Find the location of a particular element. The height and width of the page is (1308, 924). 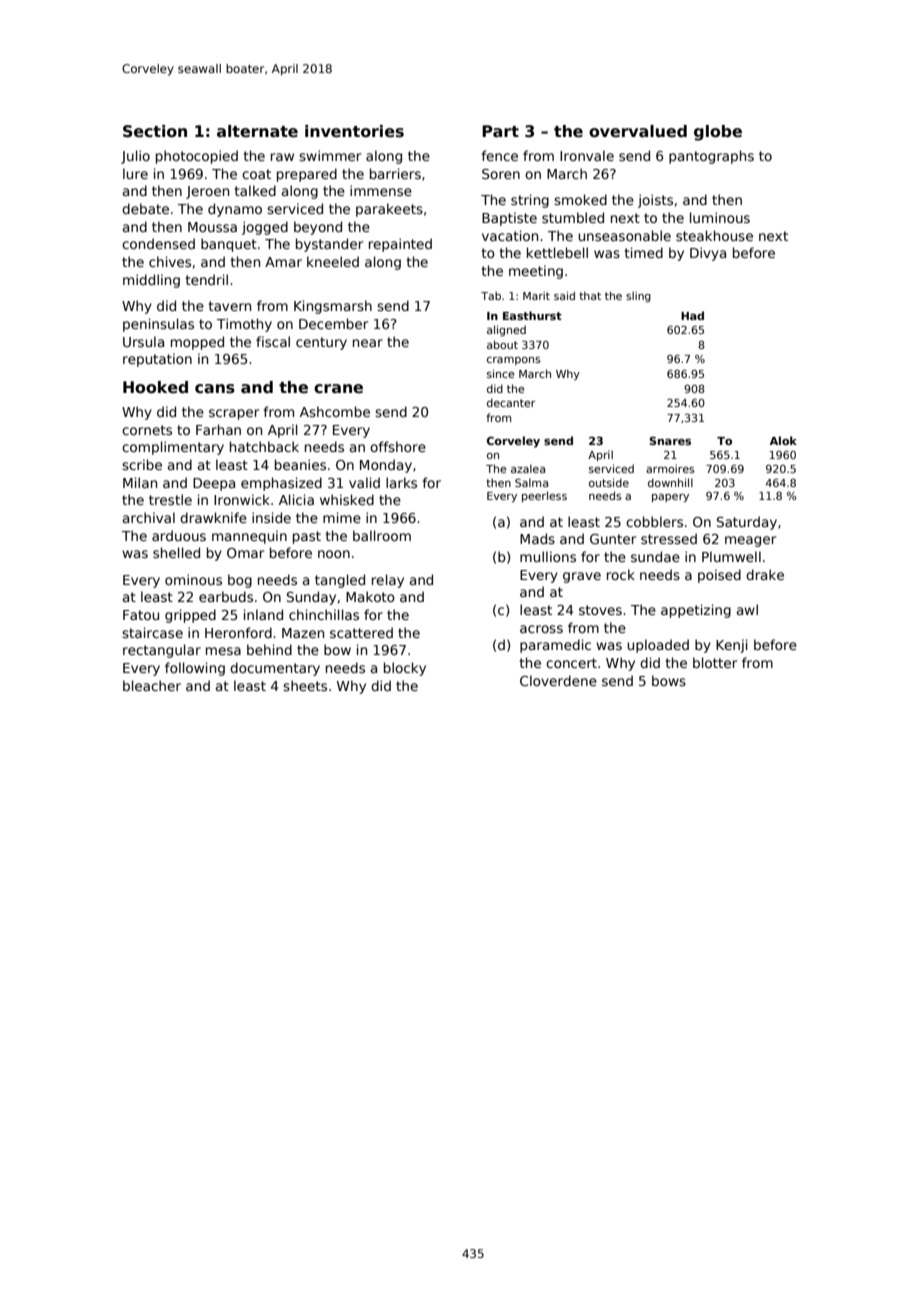

Cloverdene is located at coordinates (558, 680).
